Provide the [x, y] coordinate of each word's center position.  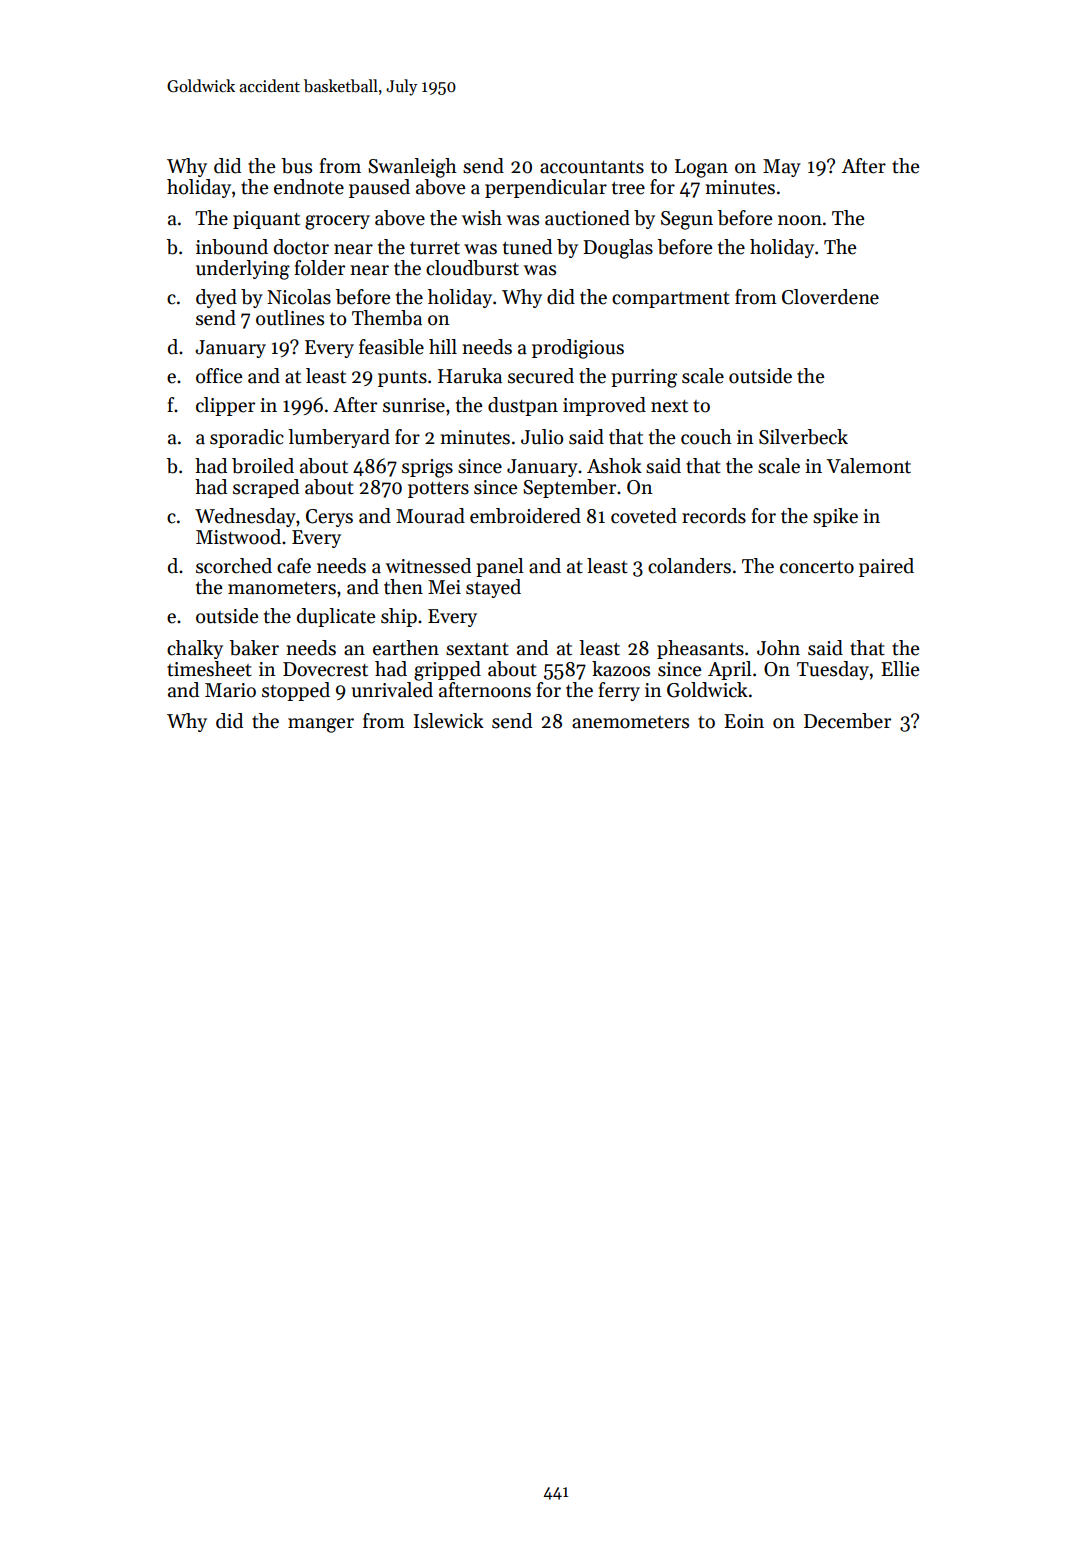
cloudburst [472, 268]
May [782, 168]
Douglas [618, 249]
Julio [542, 437]
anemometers [630, 722]
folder [319, 268]
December [847, 721]
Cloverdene [830, 297]
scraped [266, 488]
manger [321, 725]
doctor [301, 247]
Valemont [868, 466]
